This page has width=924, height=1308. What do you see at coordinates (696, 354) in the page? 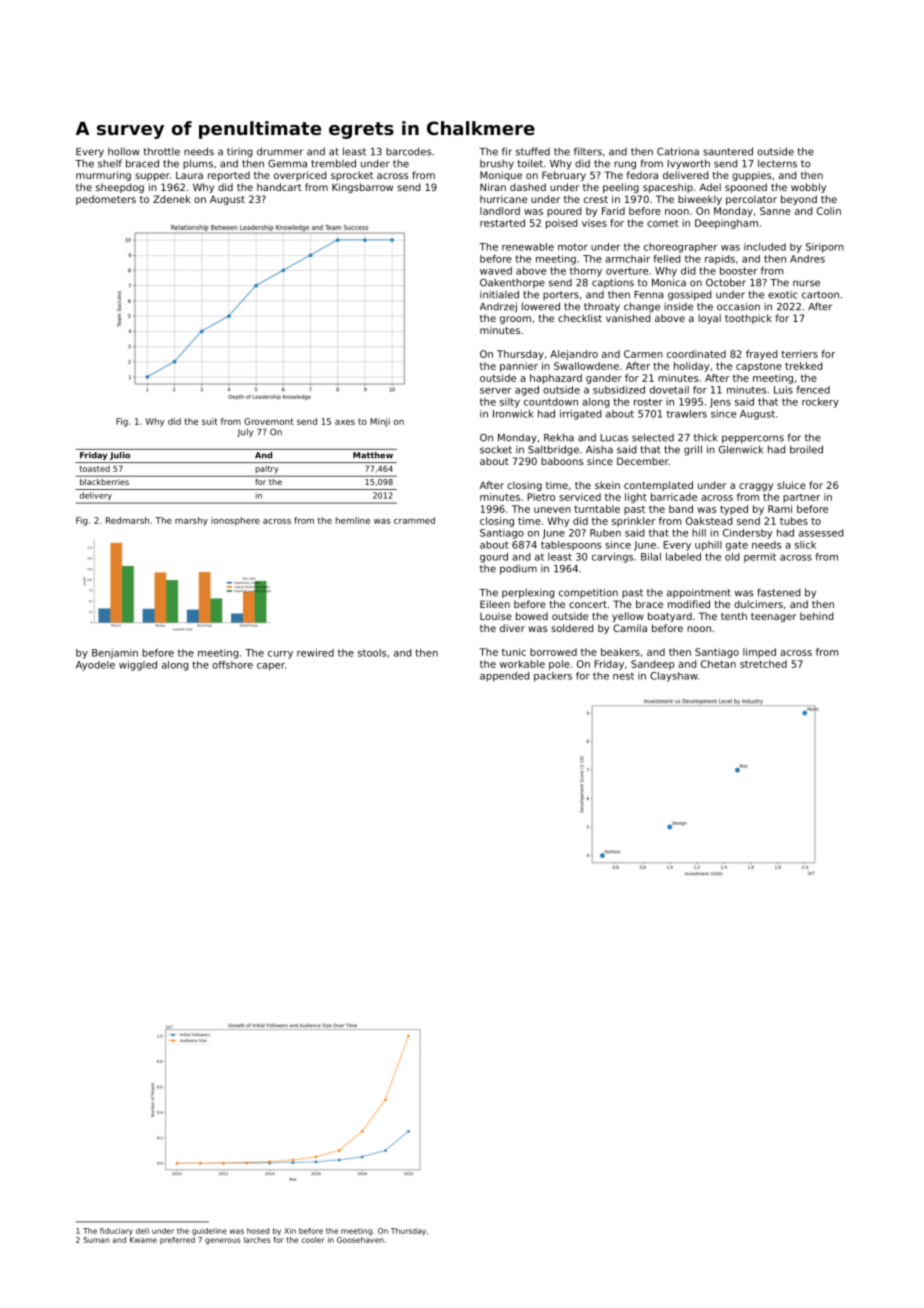
I see `coordinated` at bounding box center [696, 354].
